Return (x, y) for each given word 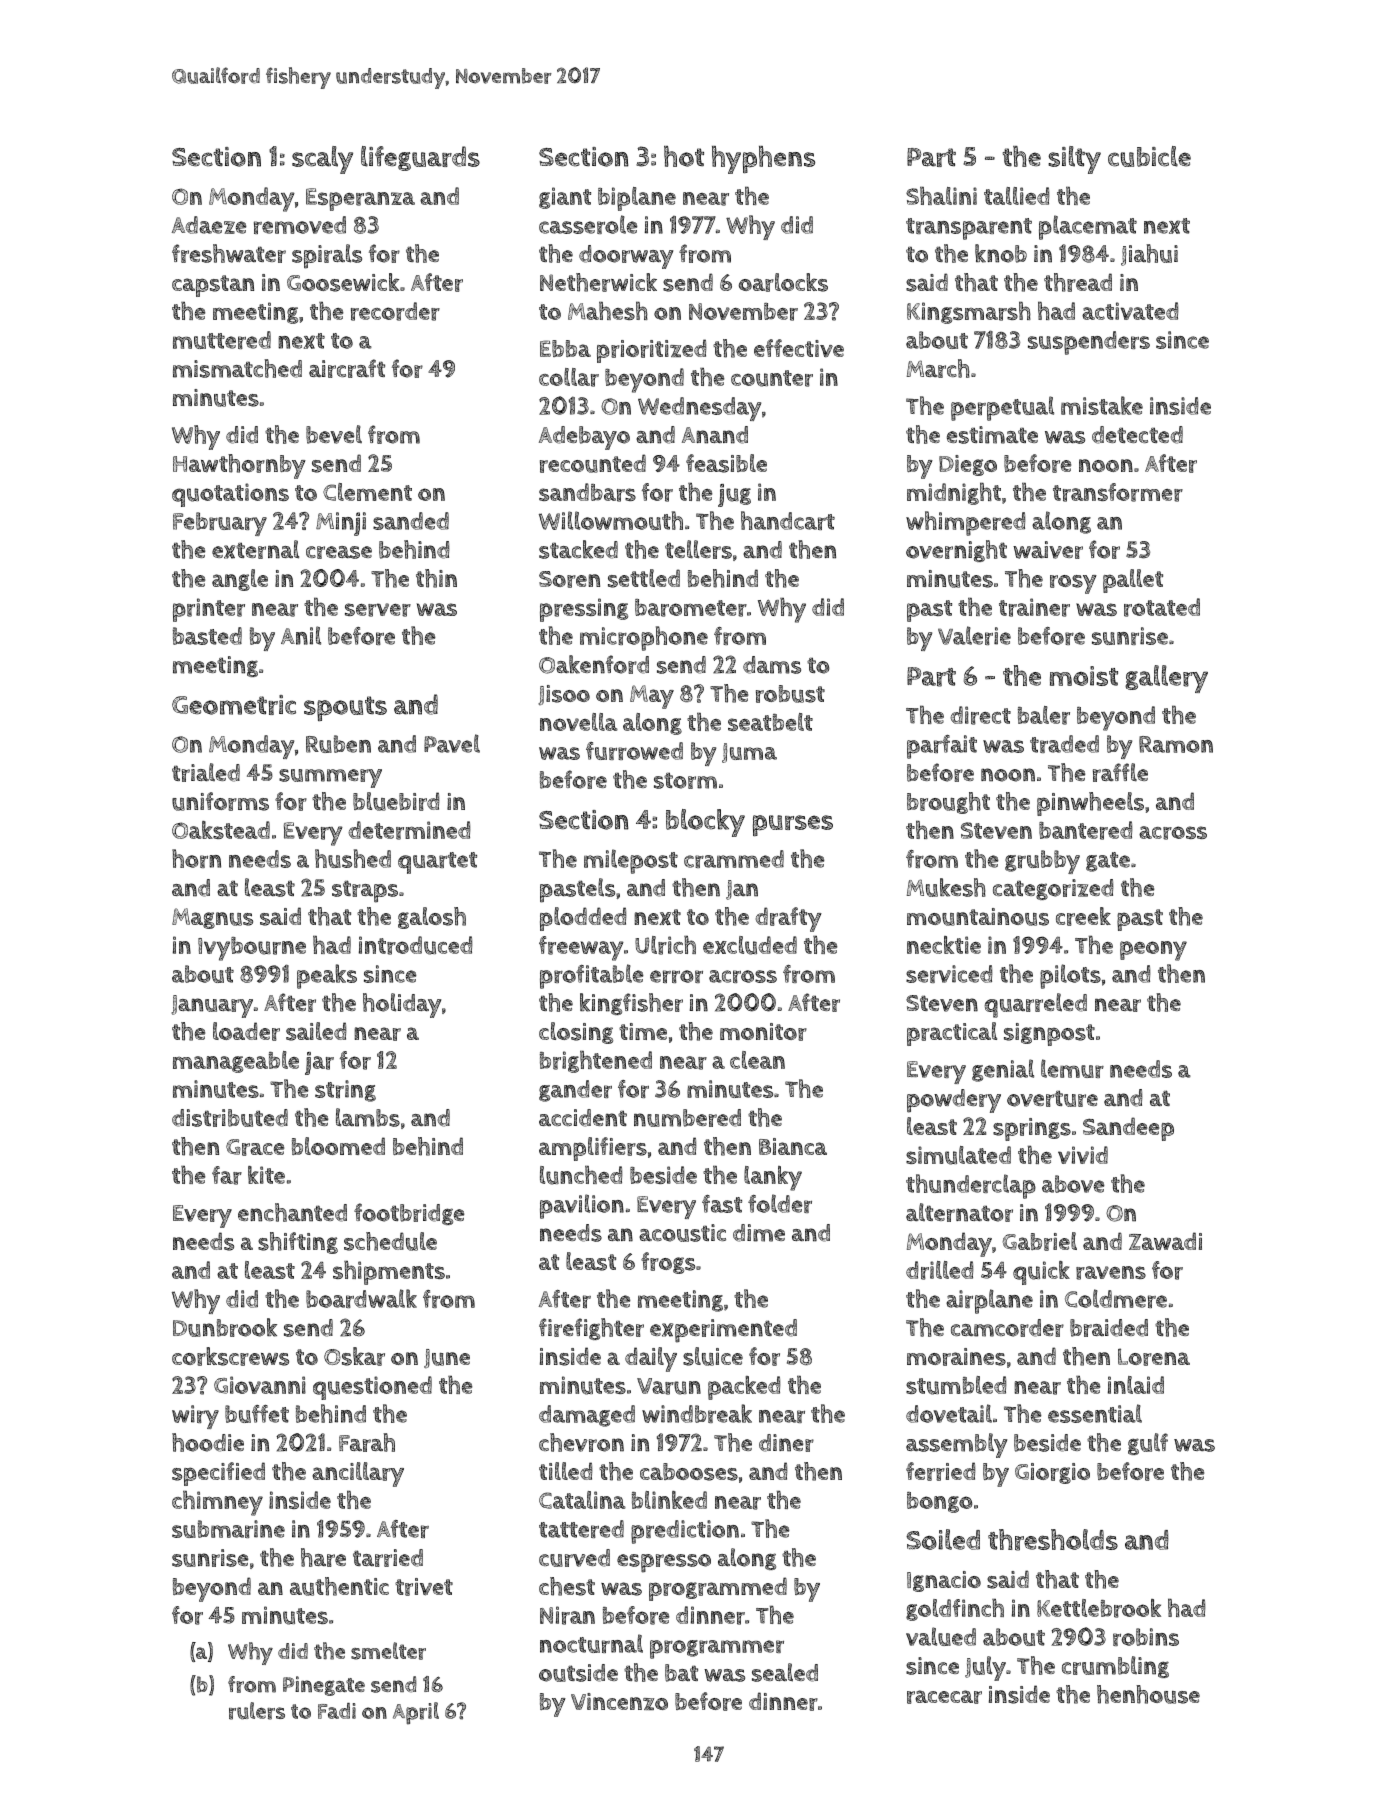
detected (1137, 435)
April (416, 1713)
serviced (949, 974)
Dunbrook (225, 1327)
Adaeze (209, 225)
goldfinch (955, 1610)
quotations (230, 495)
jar (319, 1063)
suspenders (1089, 343)
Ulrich (665, 945)
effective (799, 348)
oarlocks (783, 282)
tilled (566, 1471)
